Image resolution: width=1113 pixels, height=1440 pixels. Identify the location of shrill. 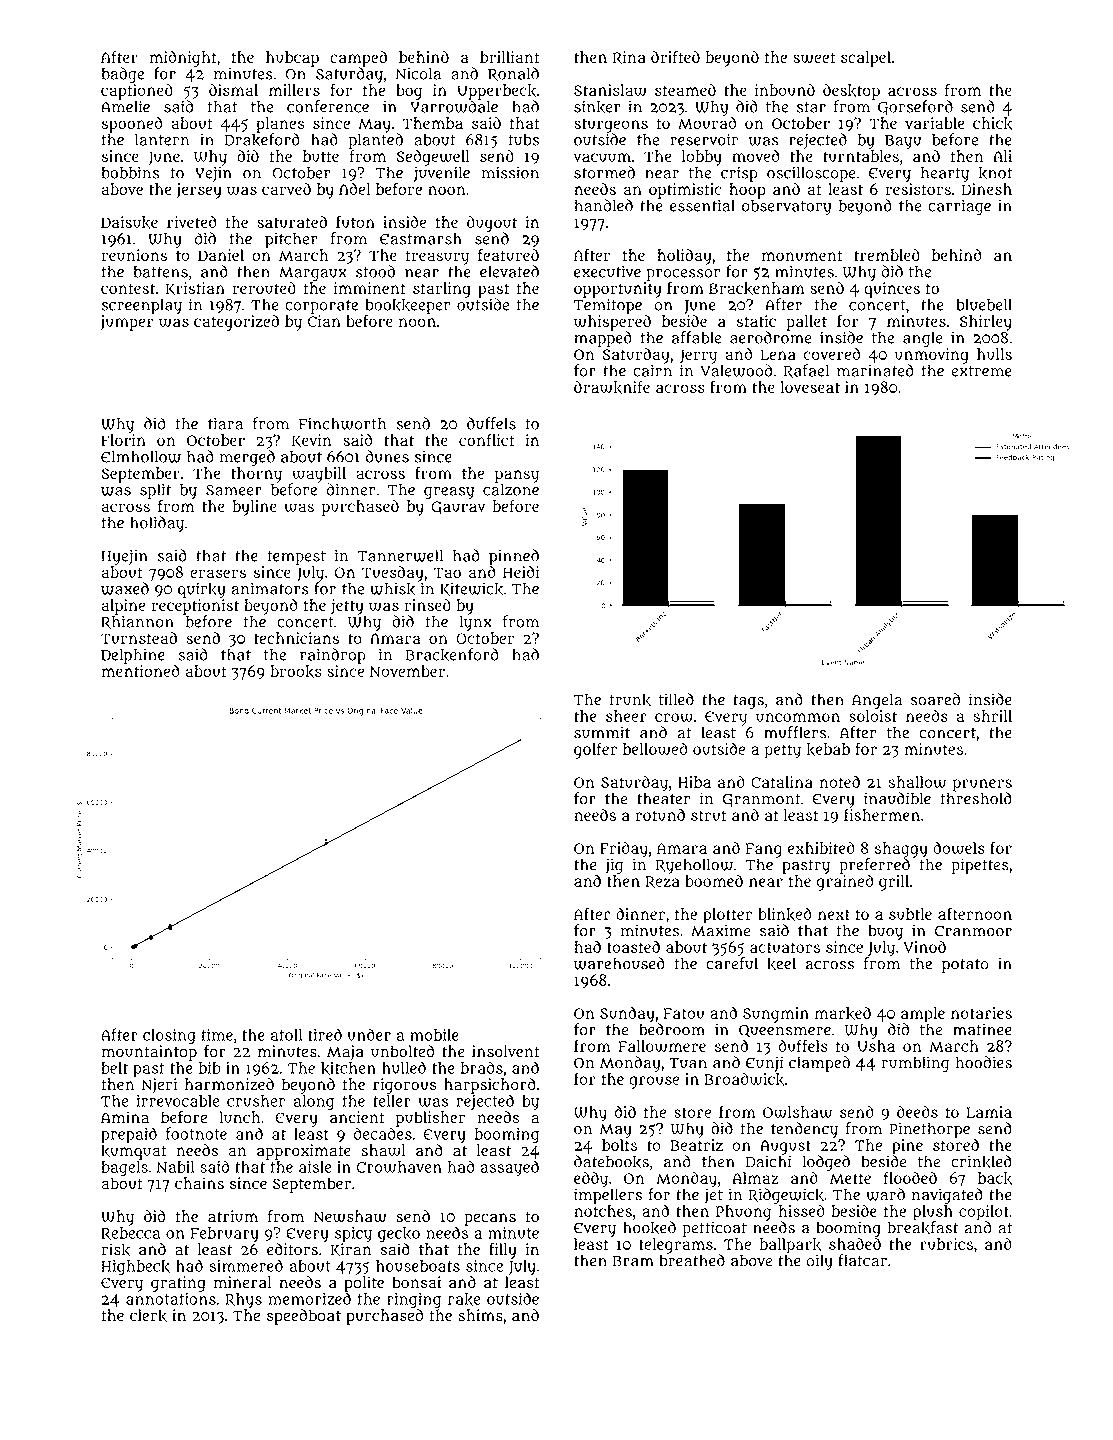
(993, 716).
